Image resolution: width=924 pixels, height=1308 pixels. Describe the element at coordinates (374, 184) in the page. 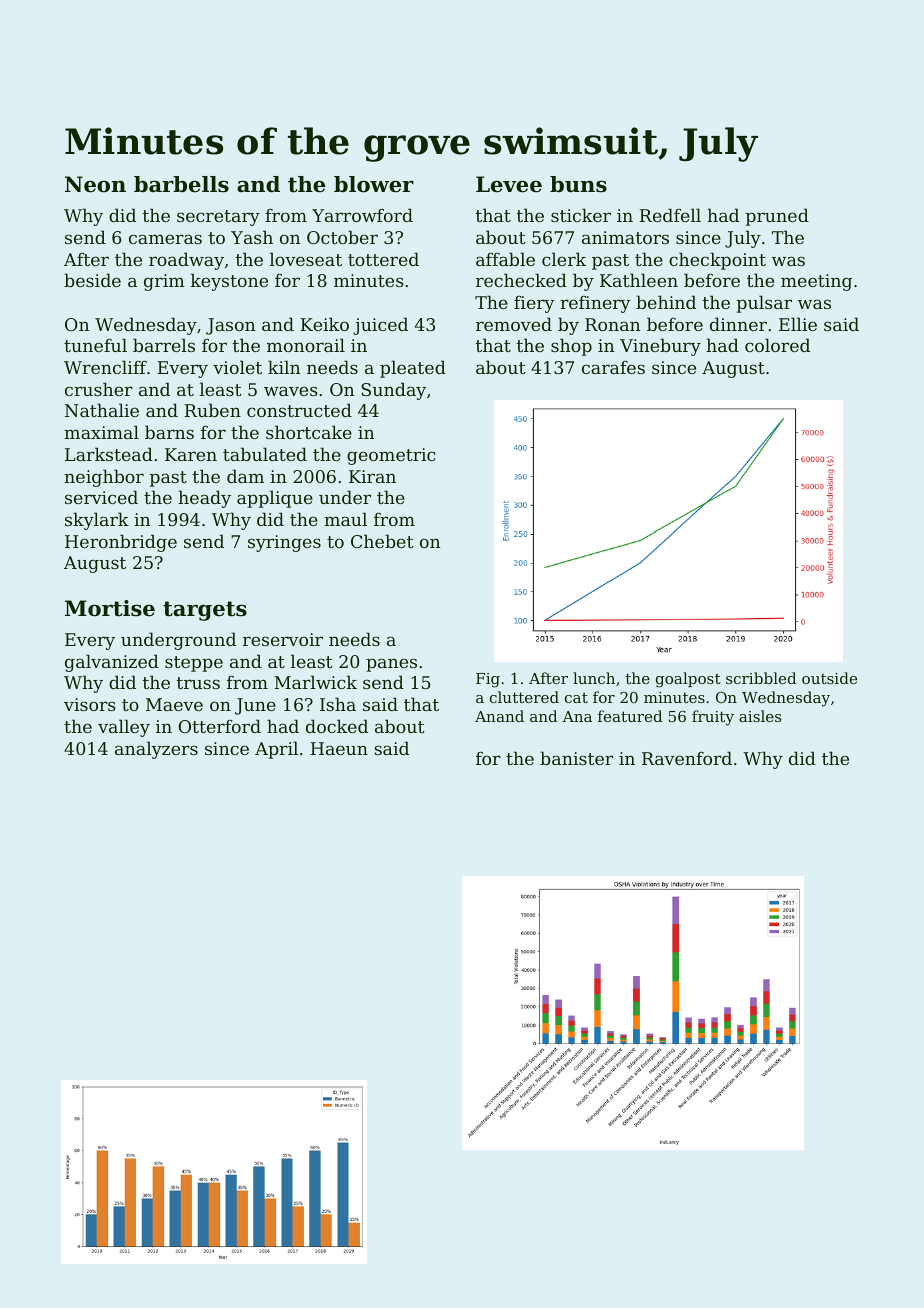

I see `blower` at that location.
